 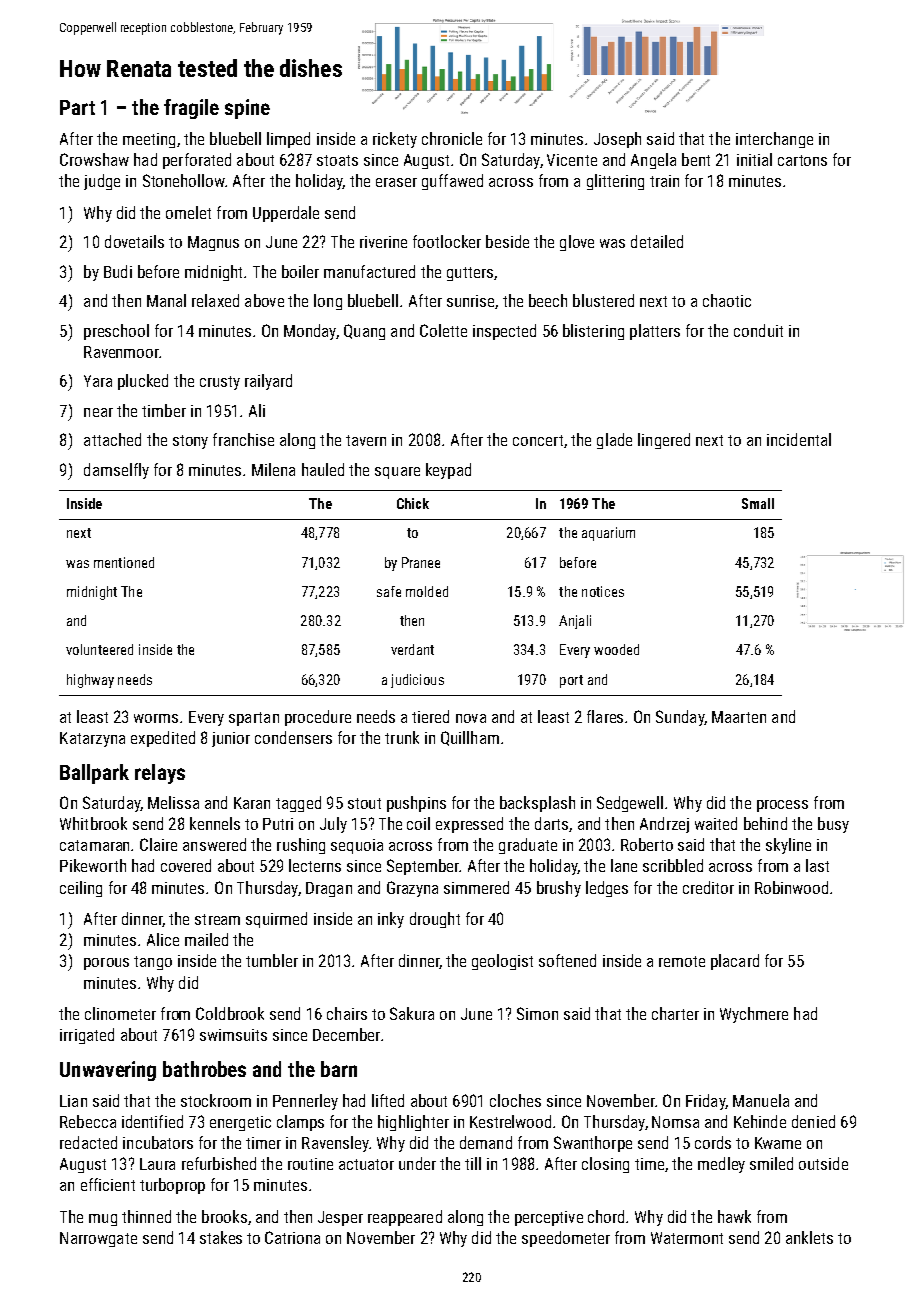 What do you see at coordinates (197, 161) in the screenshot?
I see `perforated` at bounding box center [197, 161].
